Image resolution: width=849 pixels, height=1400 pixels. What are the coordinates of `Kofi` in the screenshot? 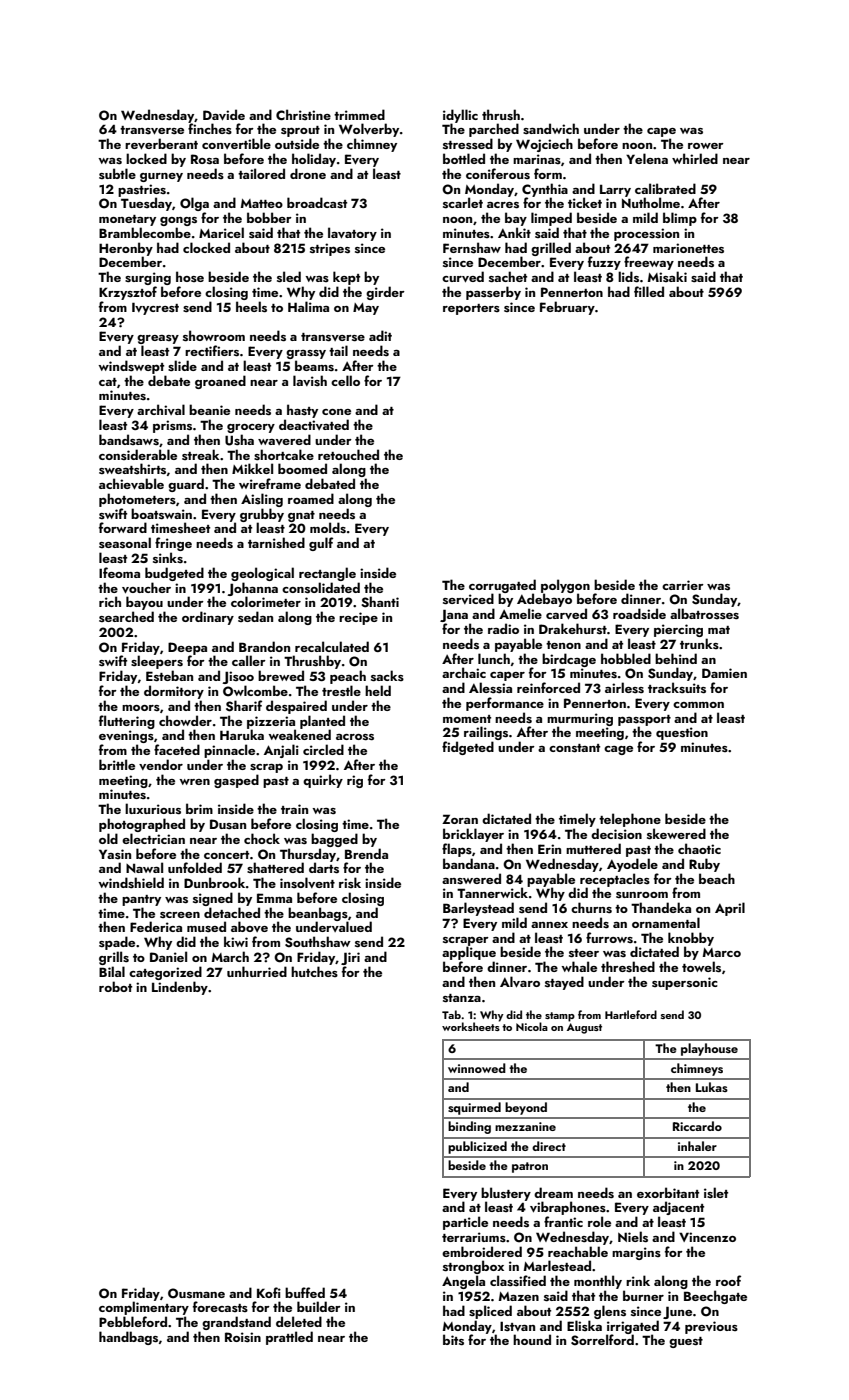 It's located at (269, 1292).
